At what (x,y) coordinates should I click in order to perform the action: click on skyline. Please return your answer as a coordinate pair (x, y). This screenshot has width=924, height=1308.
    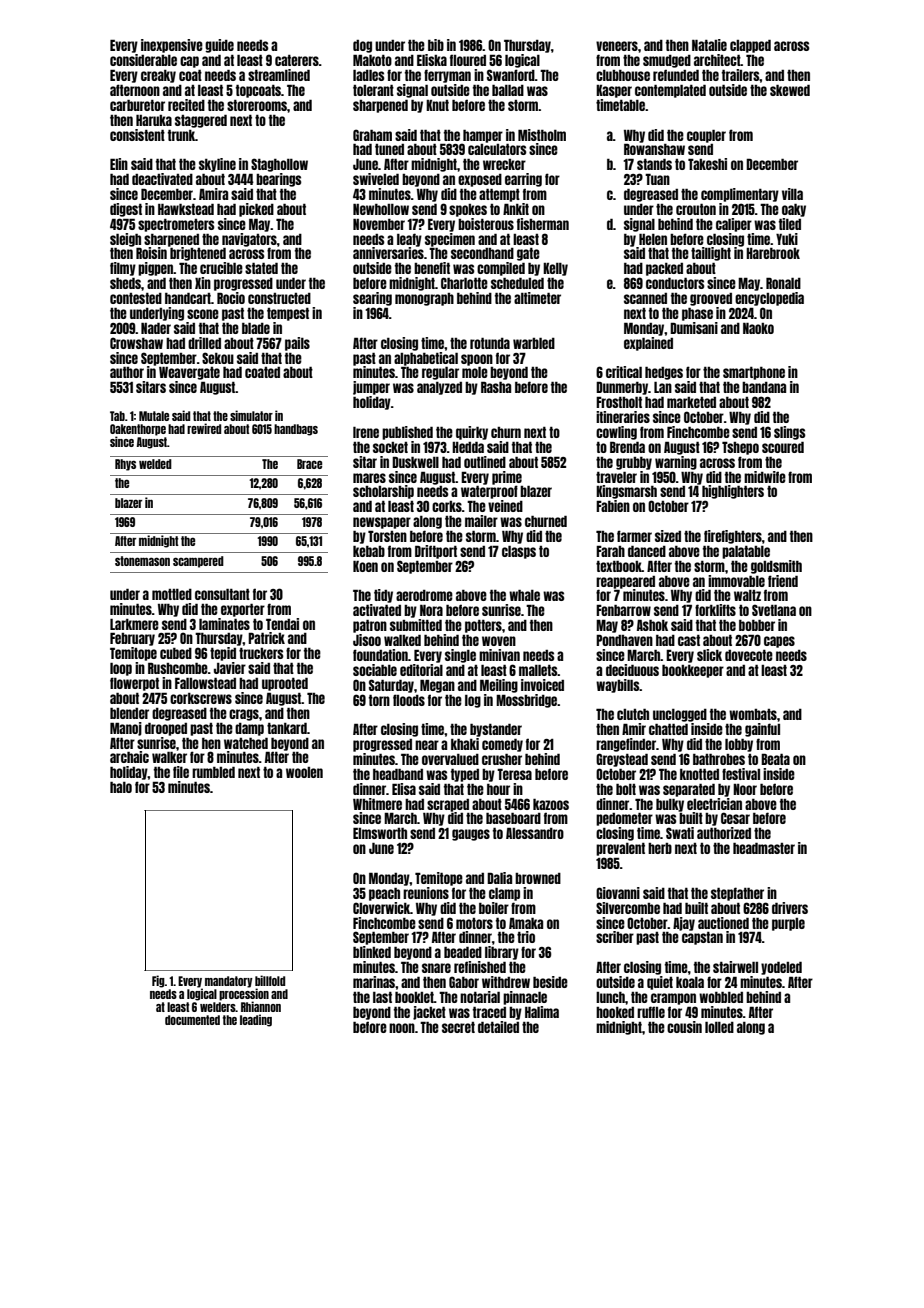
    Looking at the image, I should click on (217, 165).
